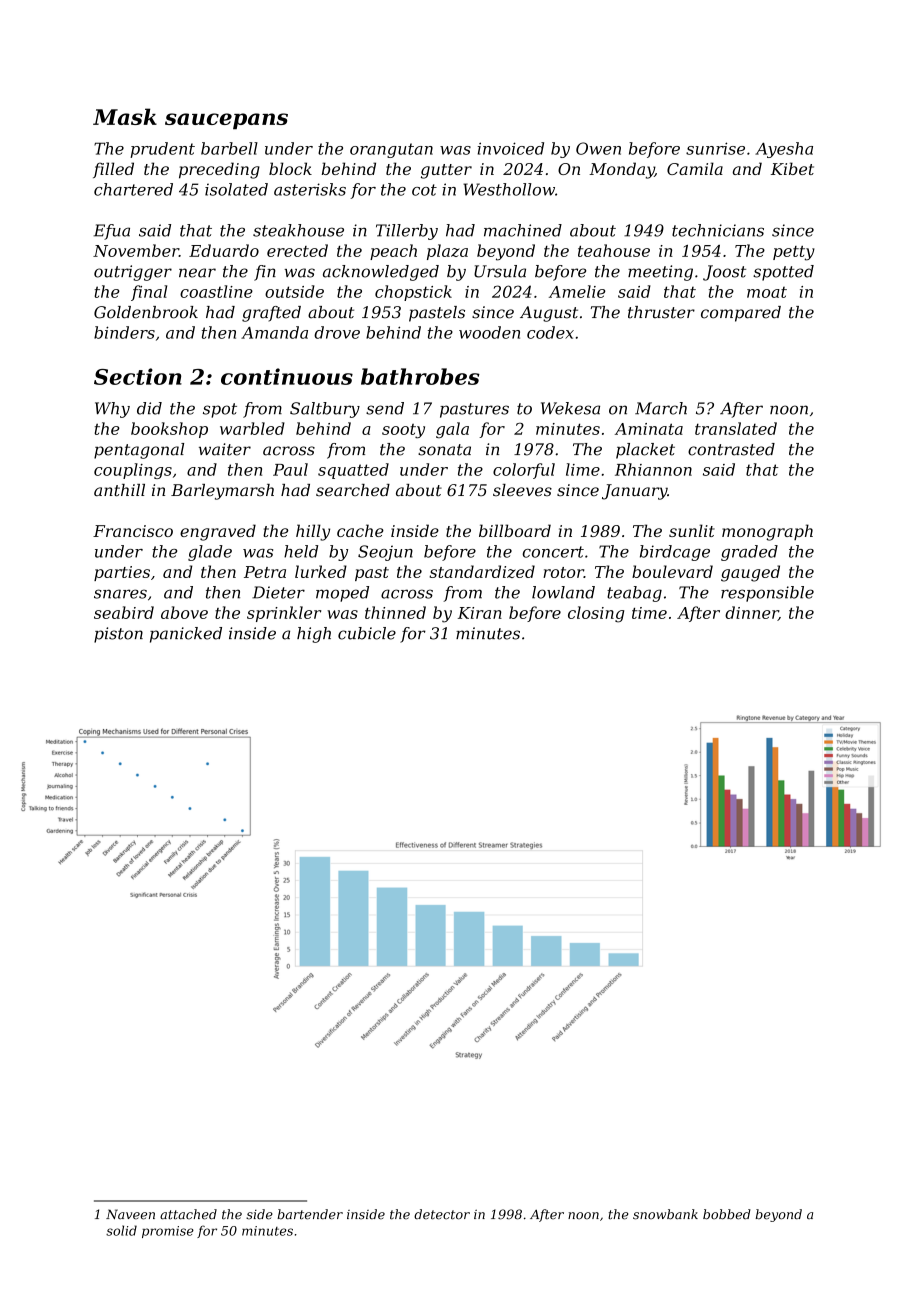  What do you see at coordinates (751, 613) in the image?
I see `dinner` at bounding box center [751, 613].
